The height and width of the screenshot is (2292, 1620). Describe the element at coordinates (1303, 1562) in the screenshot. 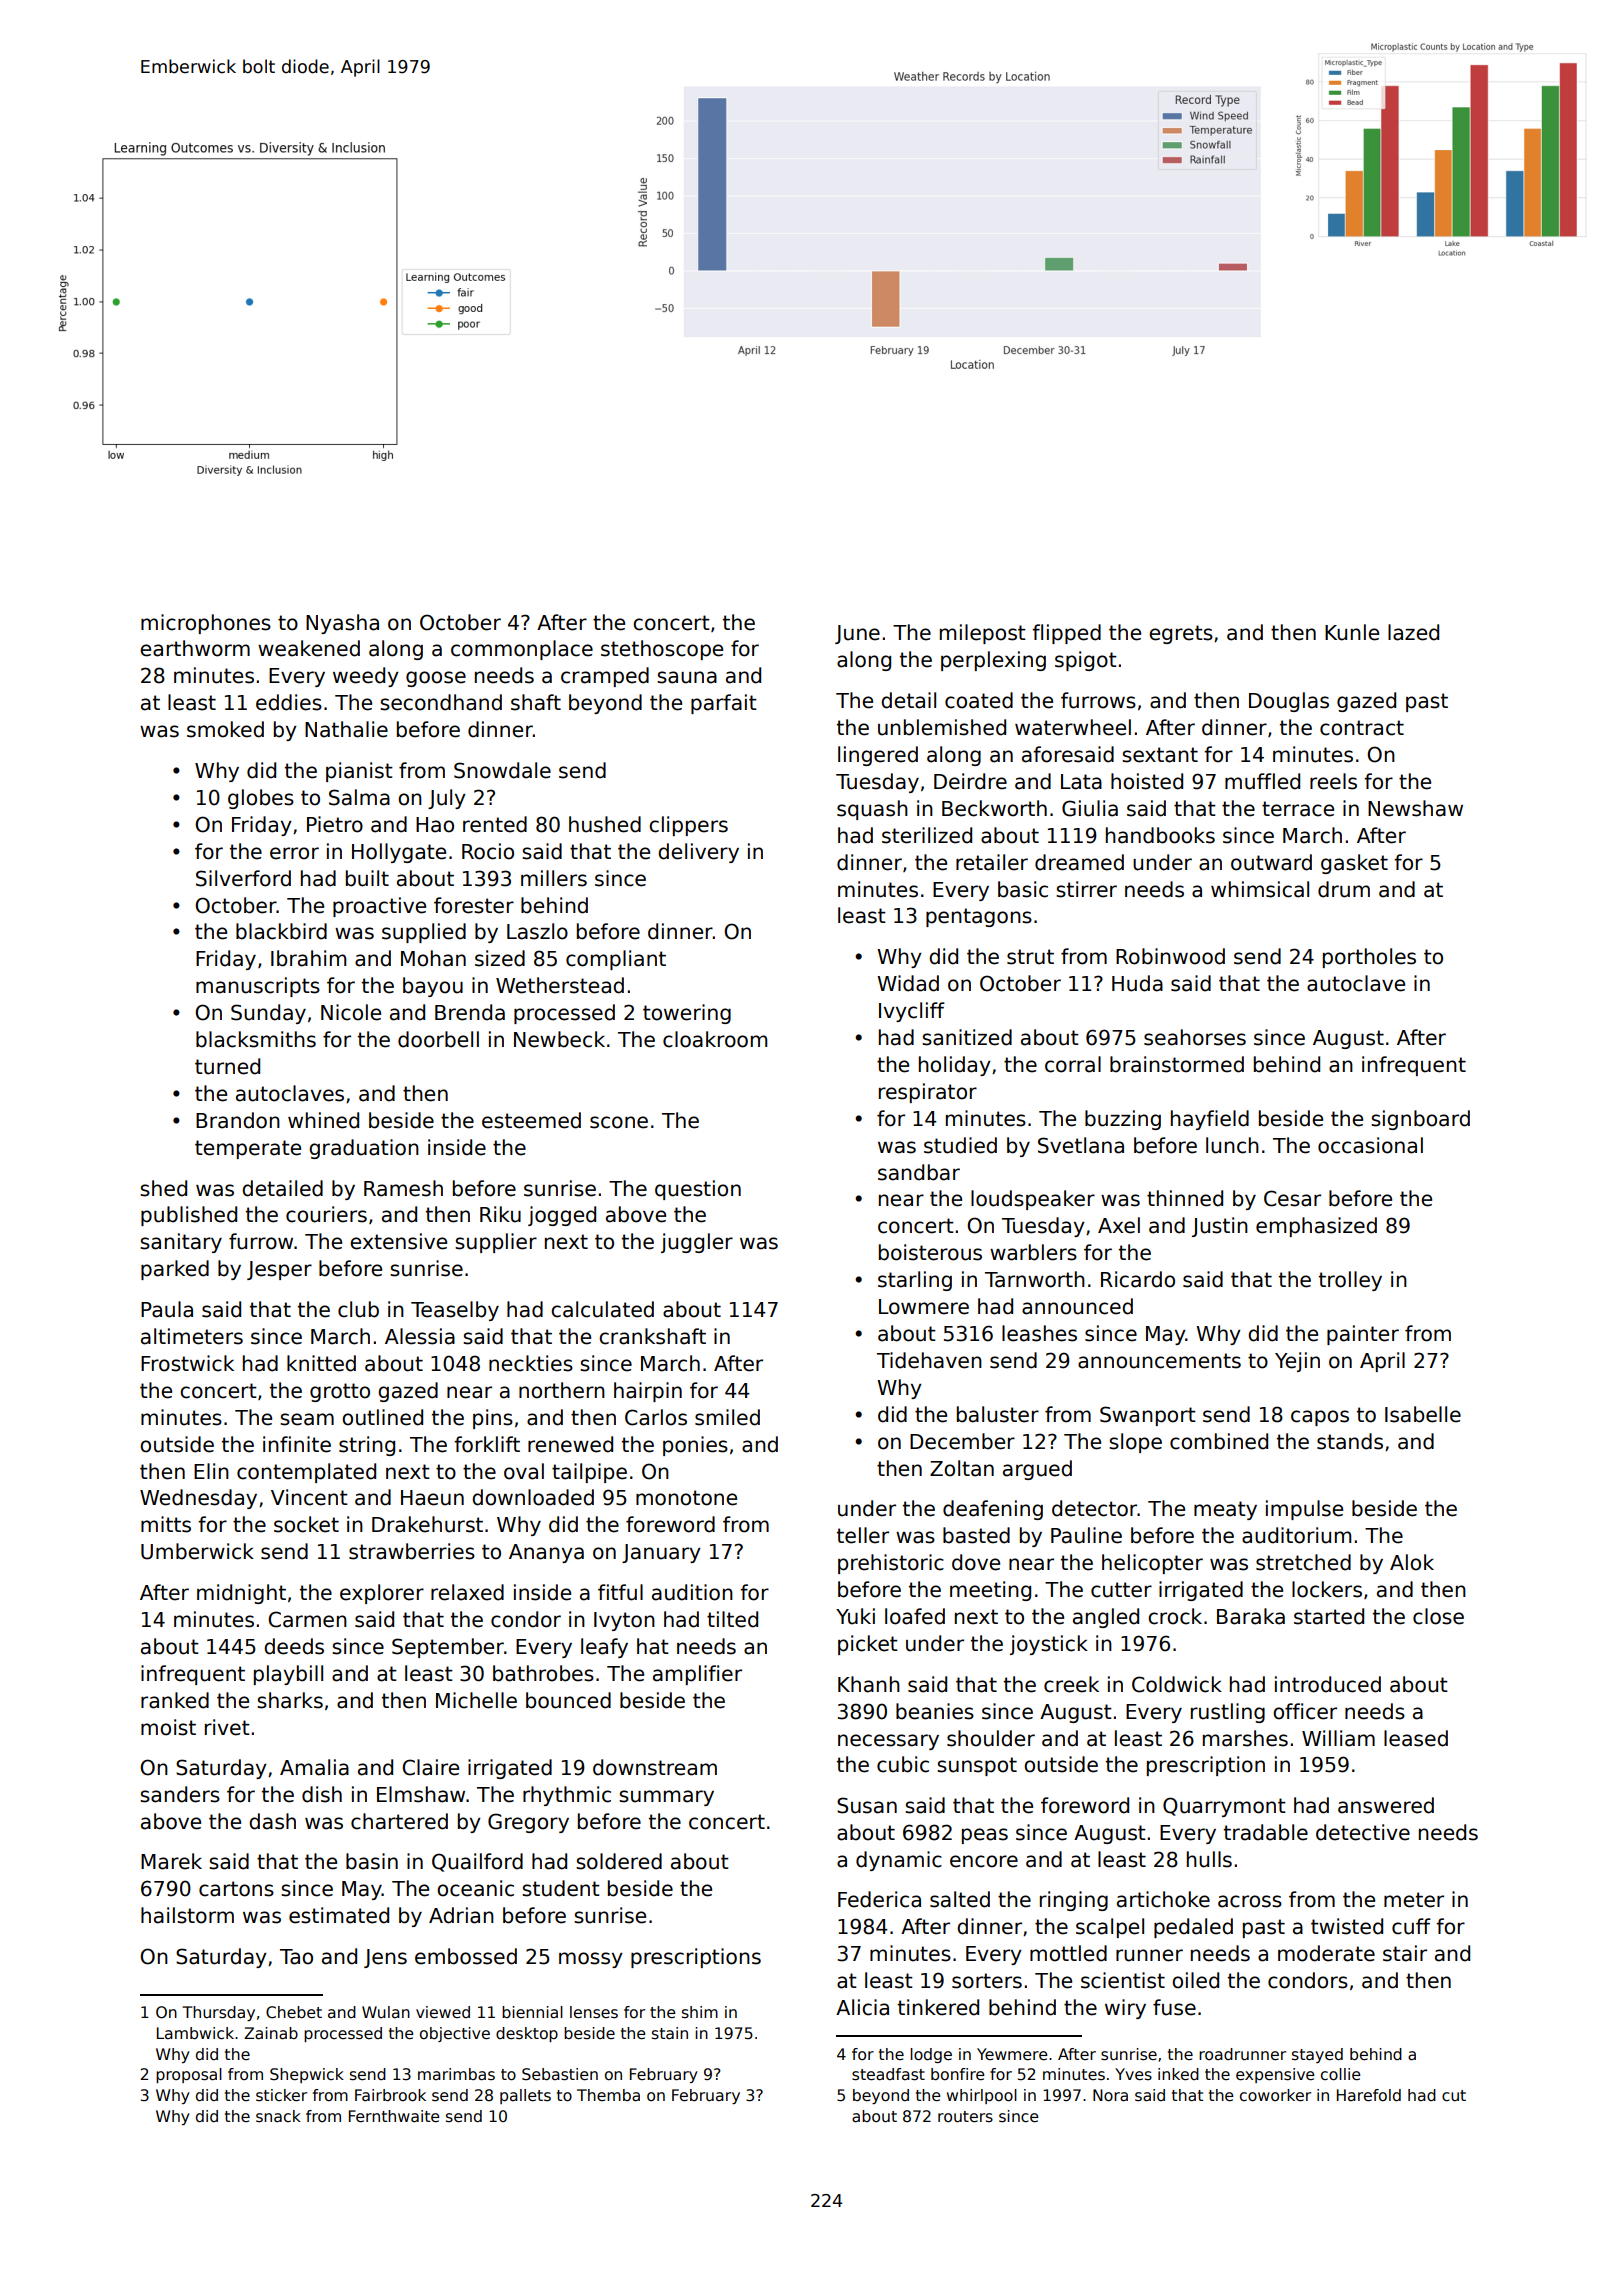

I see `stretched` at that location.
